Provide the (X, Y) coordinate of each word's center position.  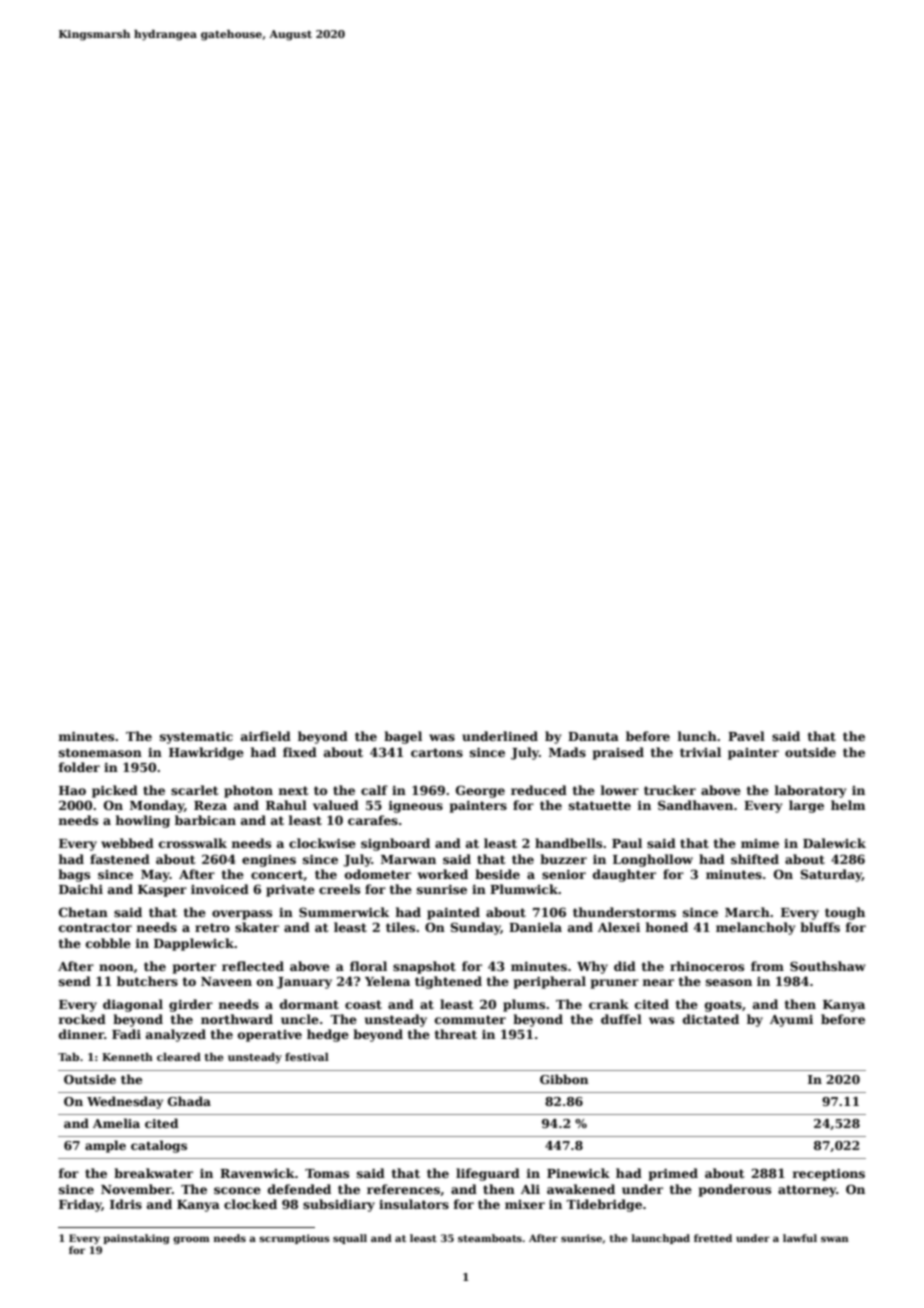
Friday (80, 1205)
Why (592, 967)
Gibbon (564, 1079)
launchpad (661, 1239)
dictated (711, 1019)
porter (194, 968)
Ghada (189, 1101)
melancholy (755, 928)
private (290, 890)
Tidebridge (604, 1205)
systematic (196, 737)
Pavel (746, 736)
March (747, 912)
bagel (403, 737)
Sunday (475, 928)
